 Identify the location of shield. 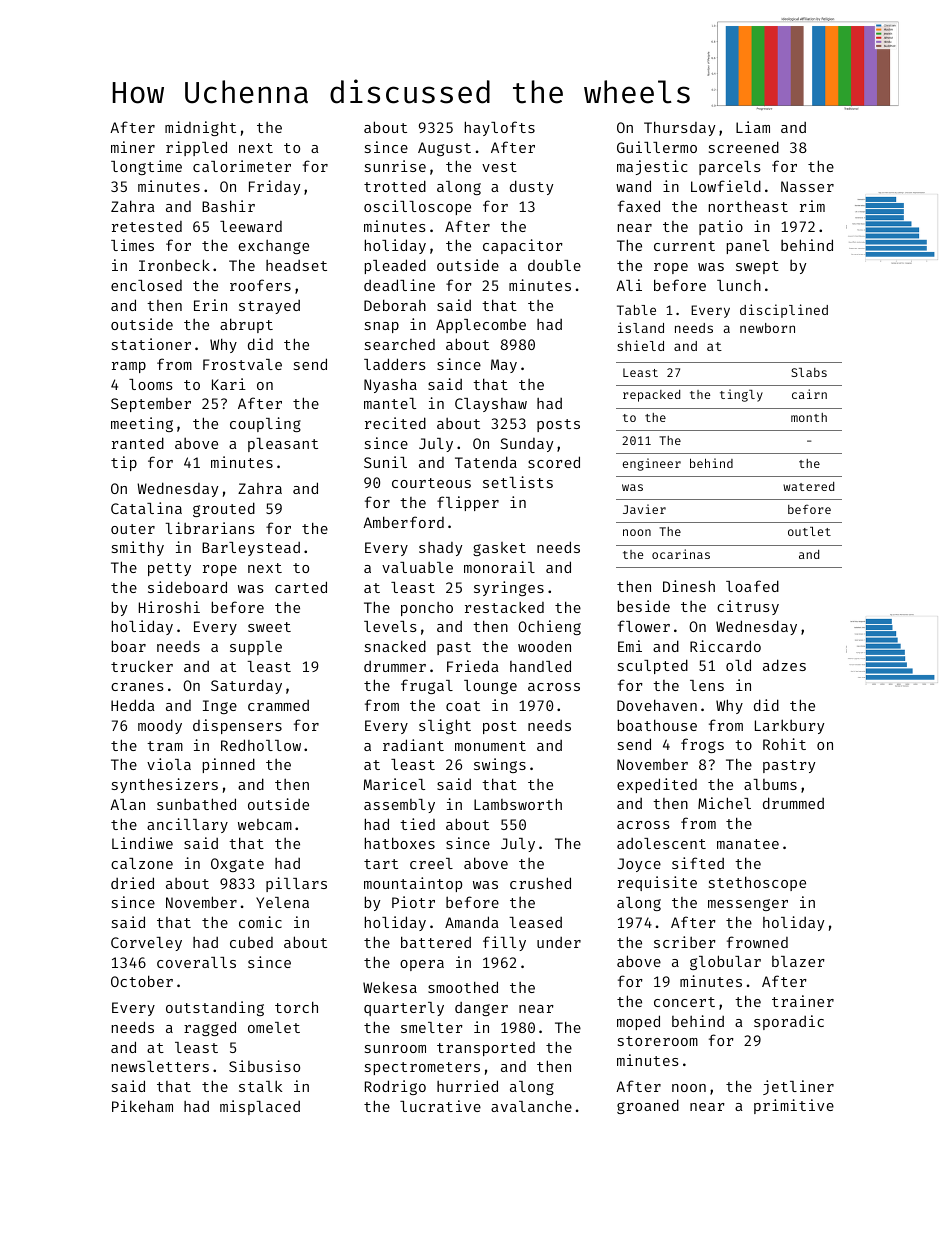
(640, 345).
